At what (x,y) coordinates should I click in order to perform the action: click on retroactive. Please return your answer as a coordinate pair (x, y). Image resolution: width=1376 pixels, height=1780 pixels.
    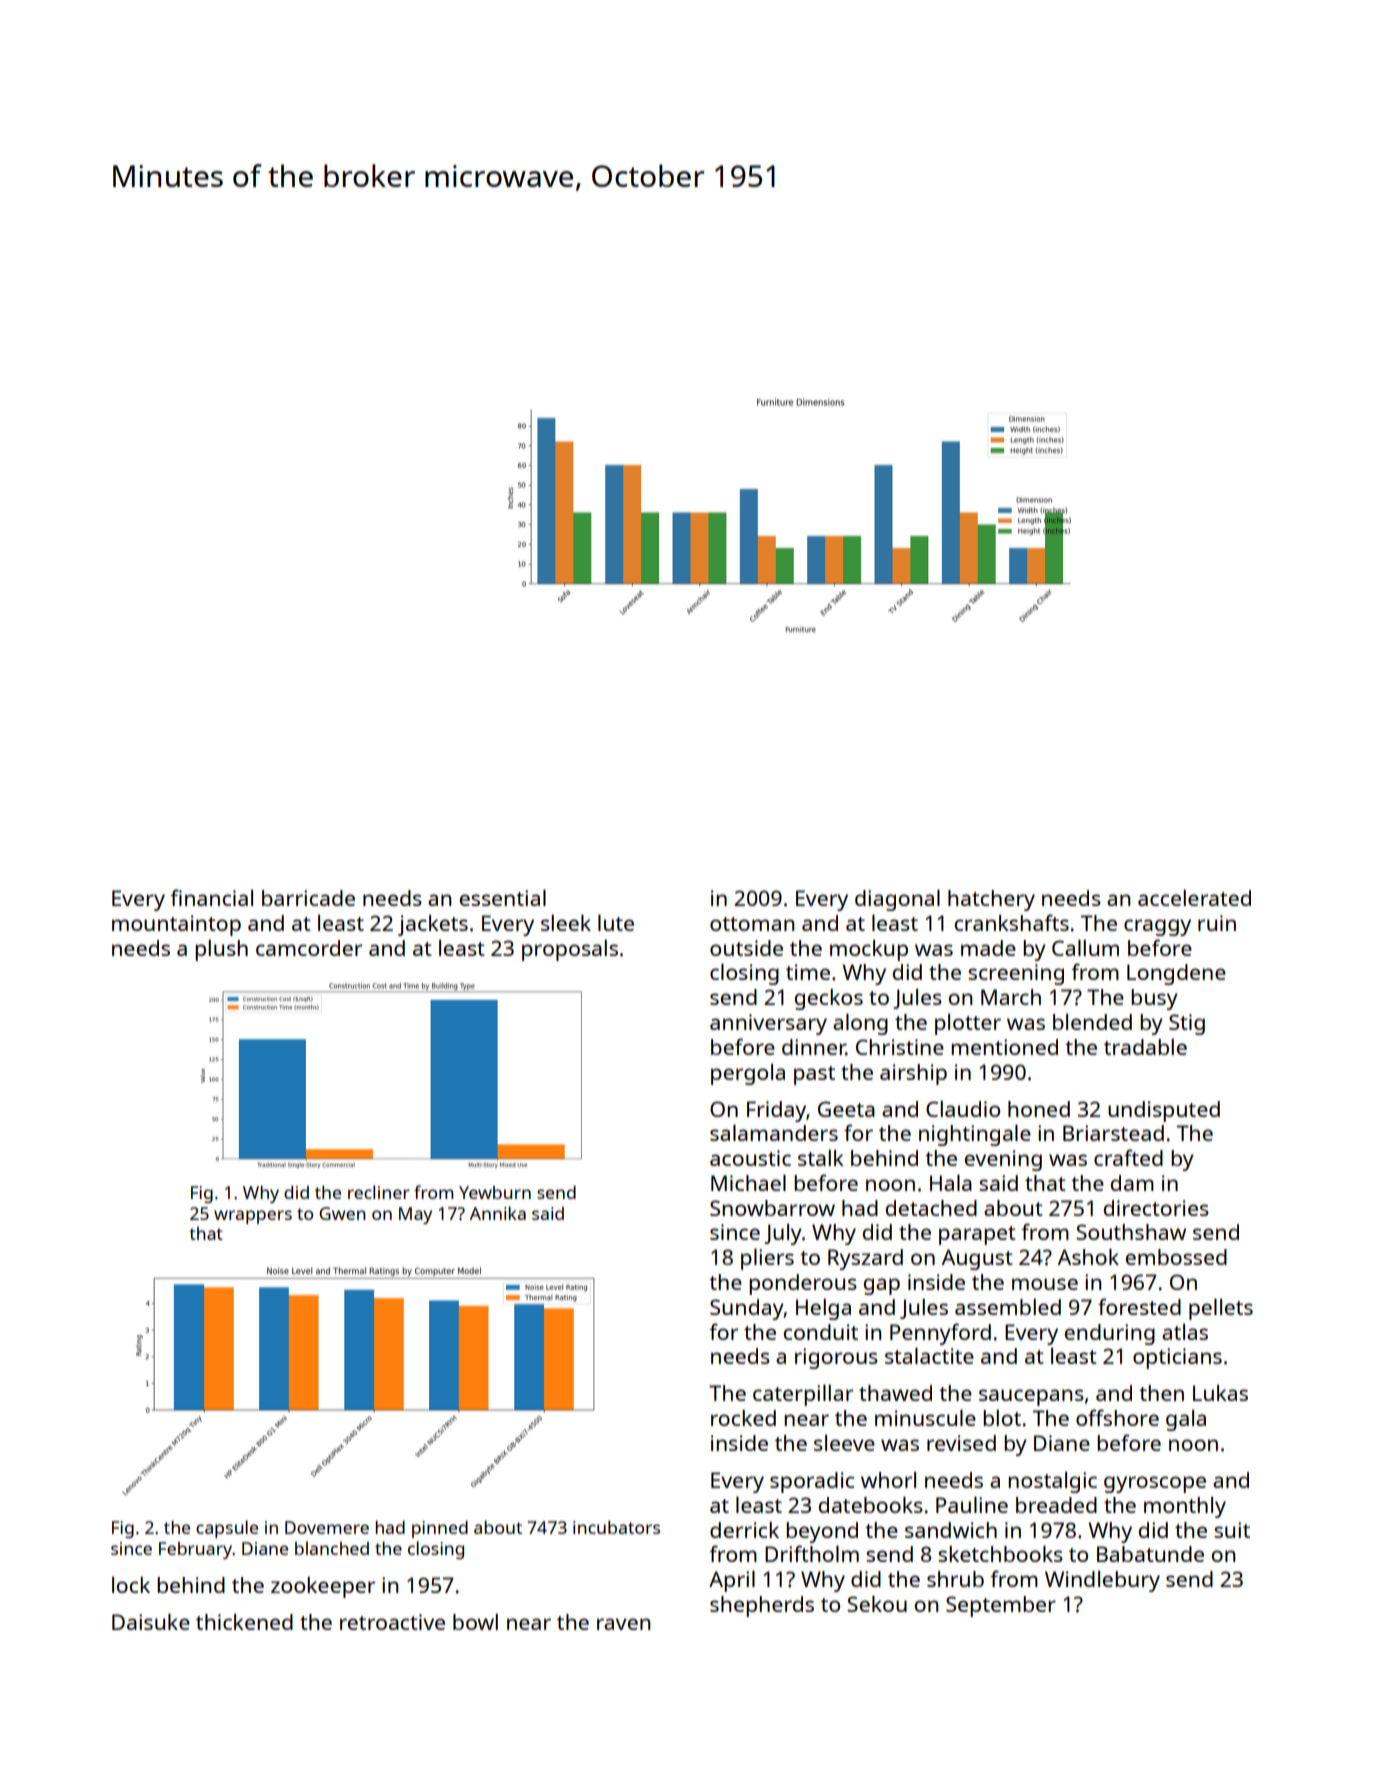
    Looking at the image, I should click on (392, 1622).
